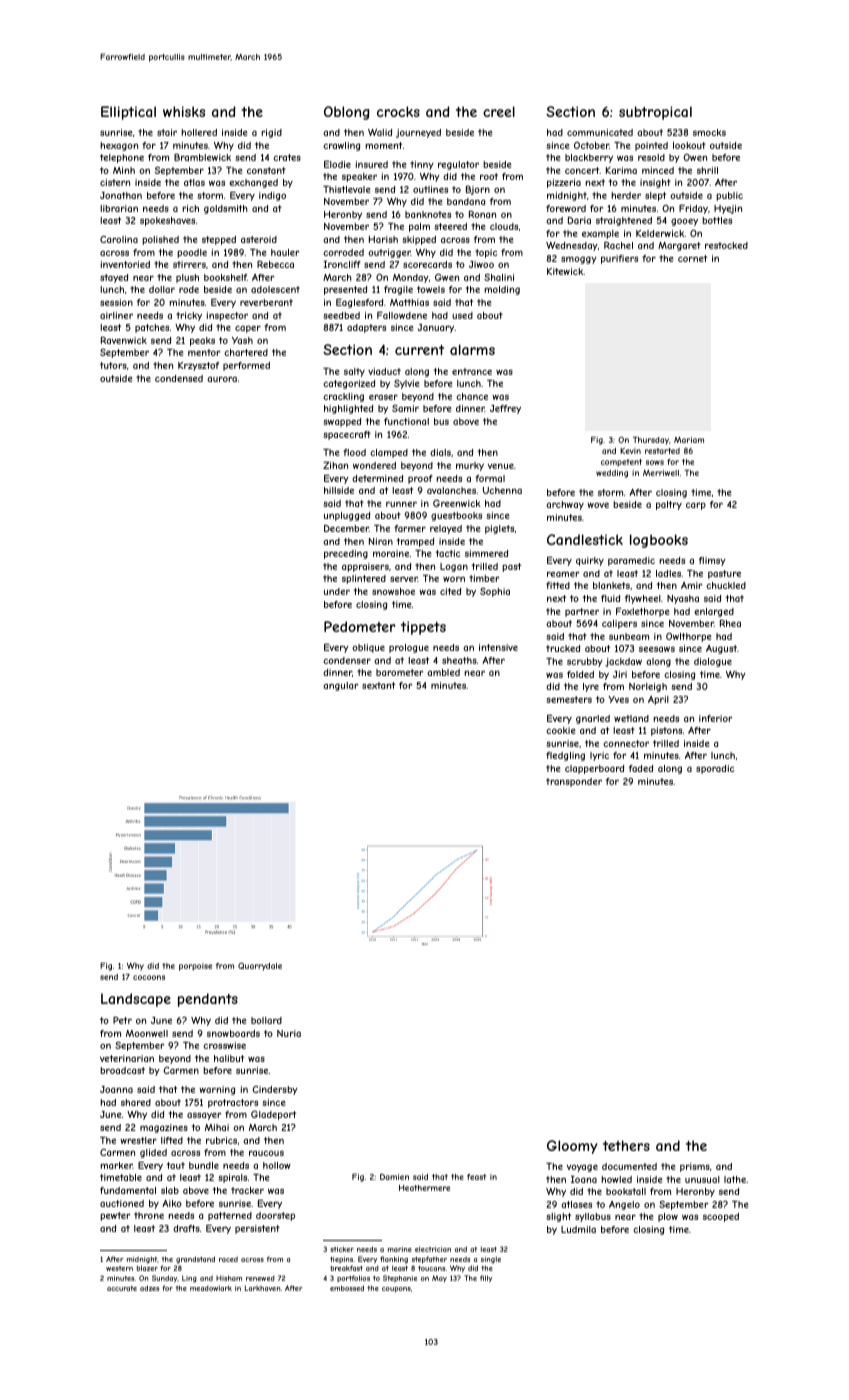 The width and height of the image is (849, 1400). I want to click on librarian, so click(119, 208).
